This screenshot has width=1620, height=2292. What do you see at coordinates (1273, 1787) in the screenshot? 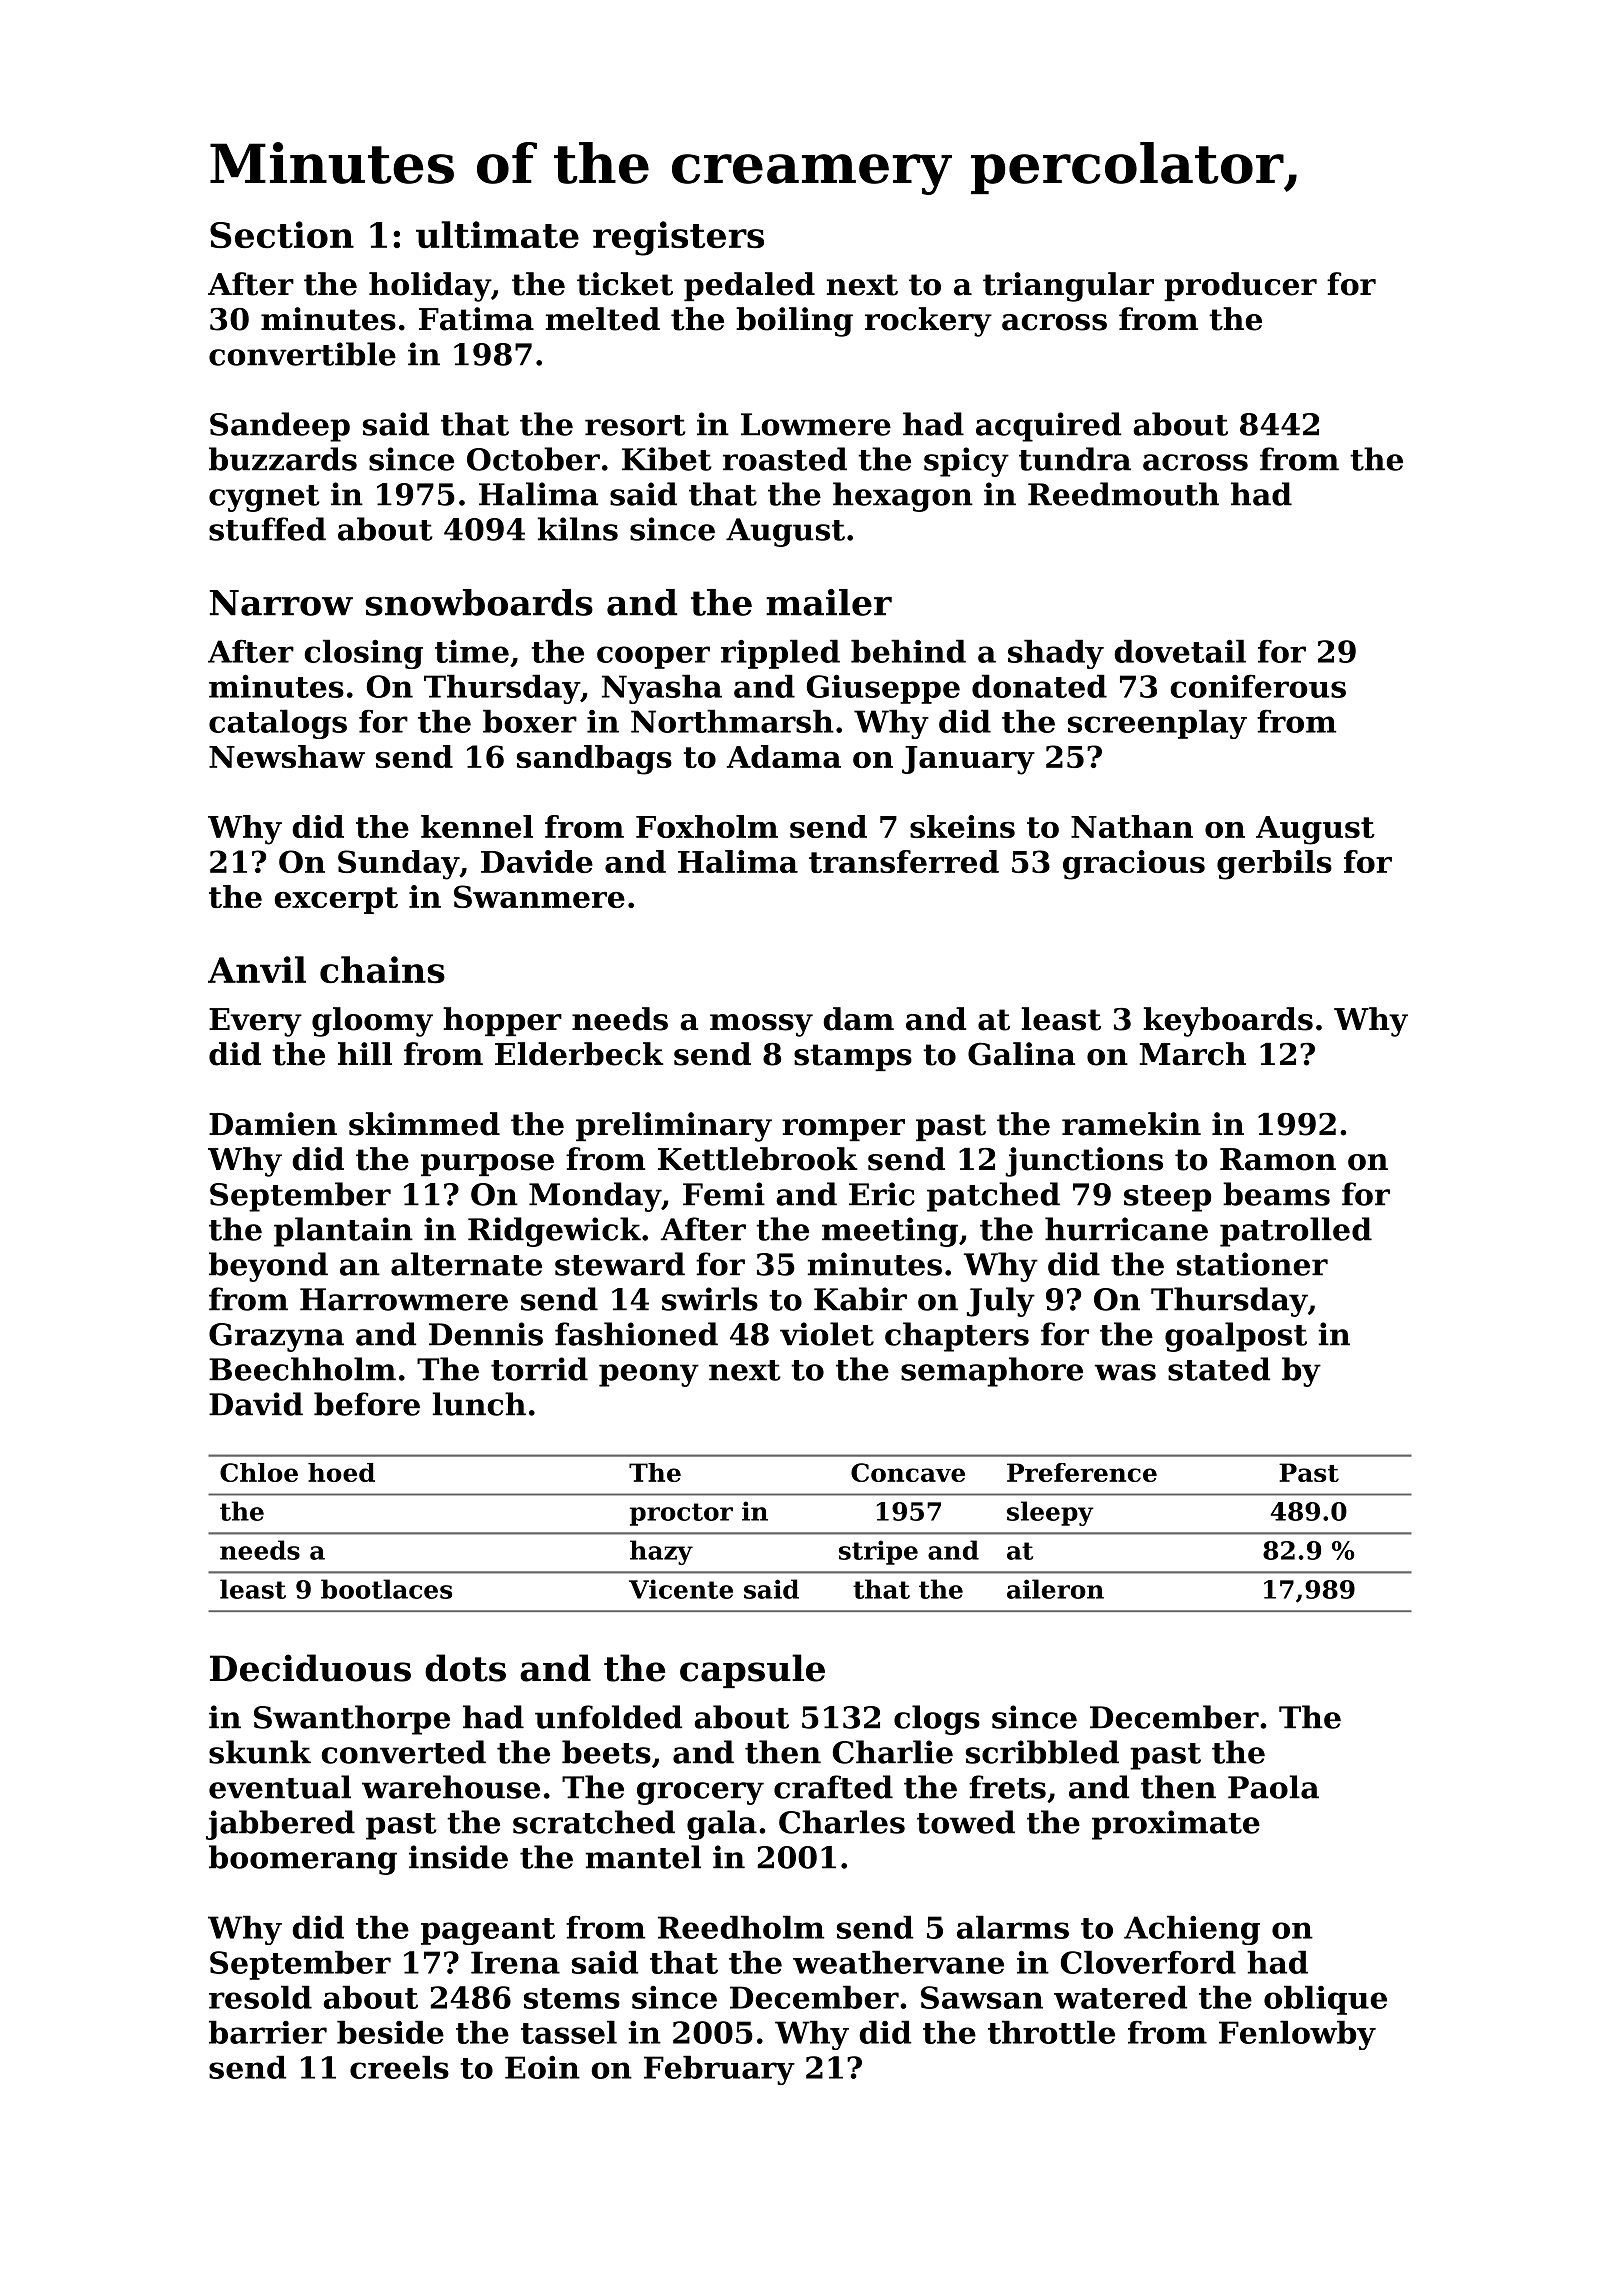
I see `Paola` at bounding box center [1273, 1787].
